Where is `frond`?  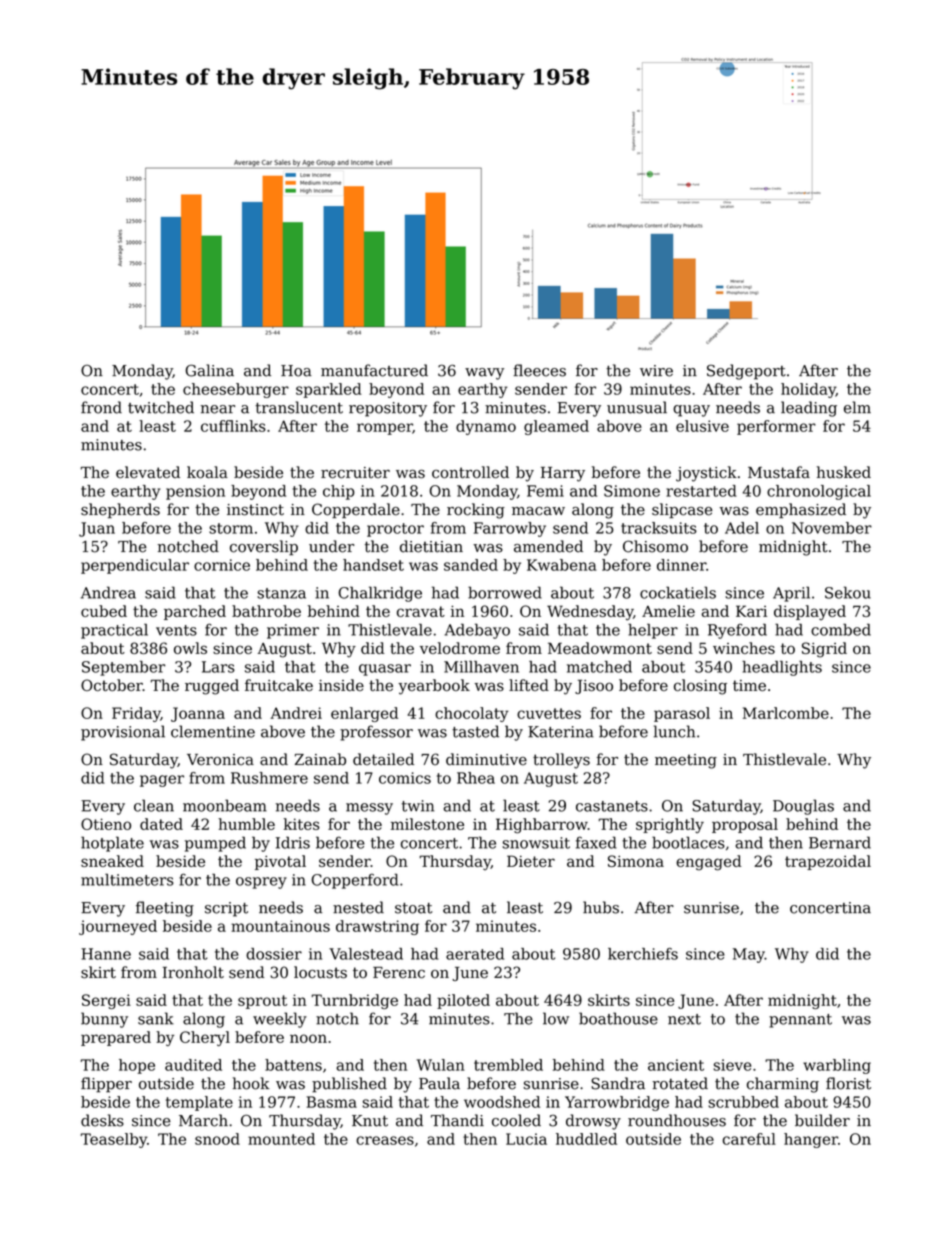 frond is located at coordinates (101, 407).
